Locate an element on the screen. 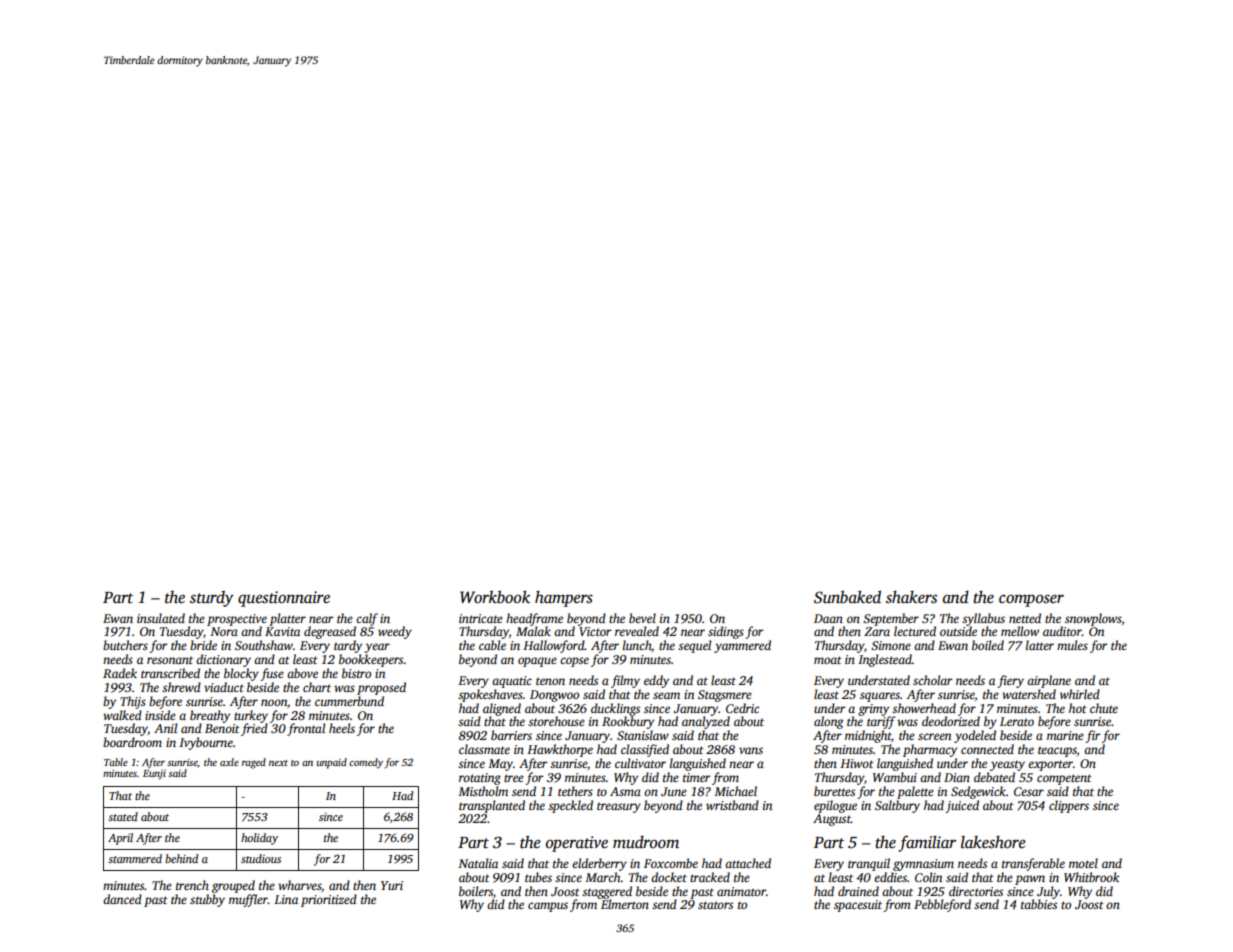 The width and height of the screenshot is (1233, 952). boilers is located at coordinates (476, 891).
